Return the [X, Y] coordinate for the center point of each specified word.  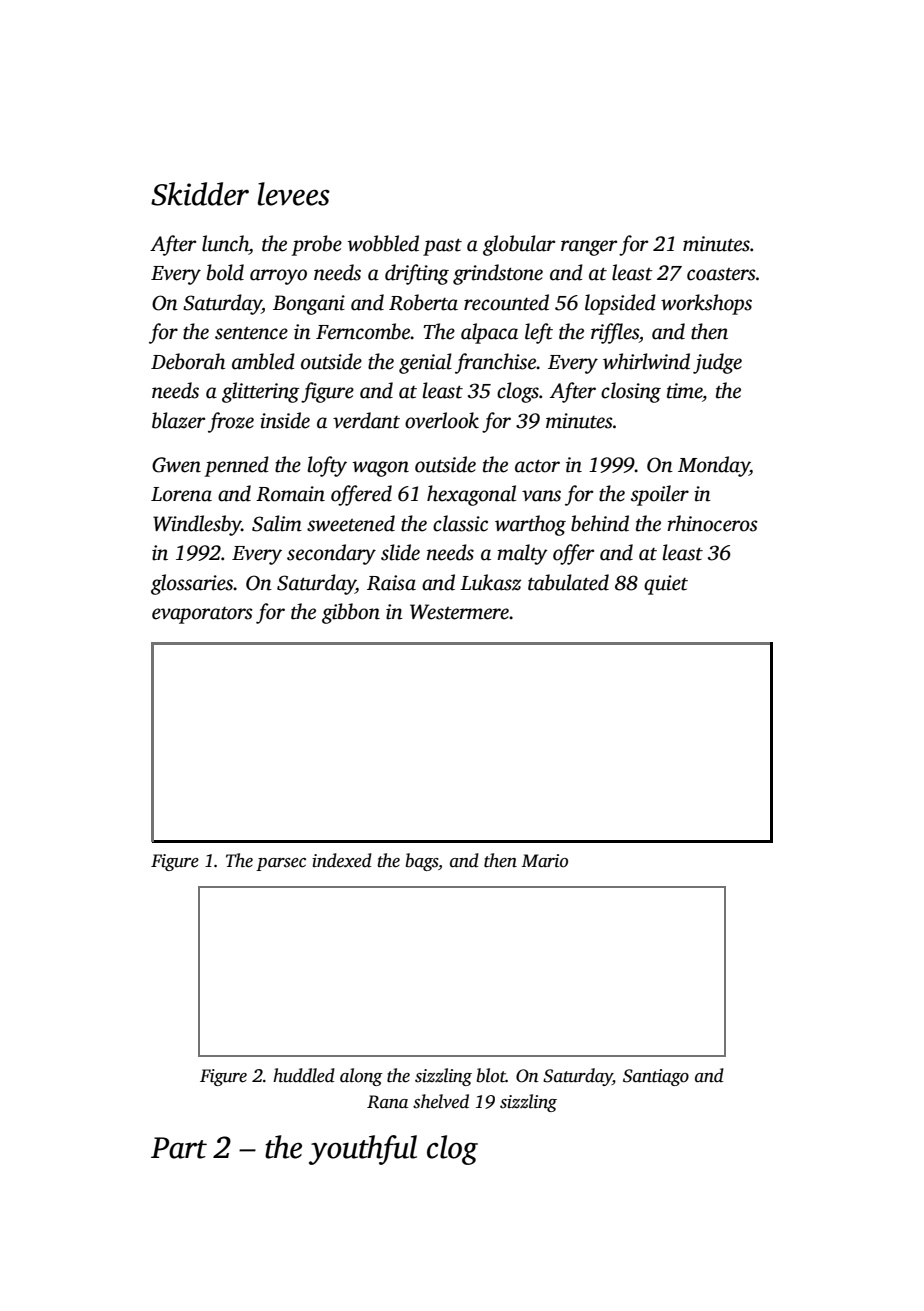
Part [179, 1148]
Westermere [459, 612]
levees [294, 194]
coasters [721, 274]
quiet [666, 585]
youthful [363, 1150]
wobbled [383, 243]
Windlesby [197, 525]
